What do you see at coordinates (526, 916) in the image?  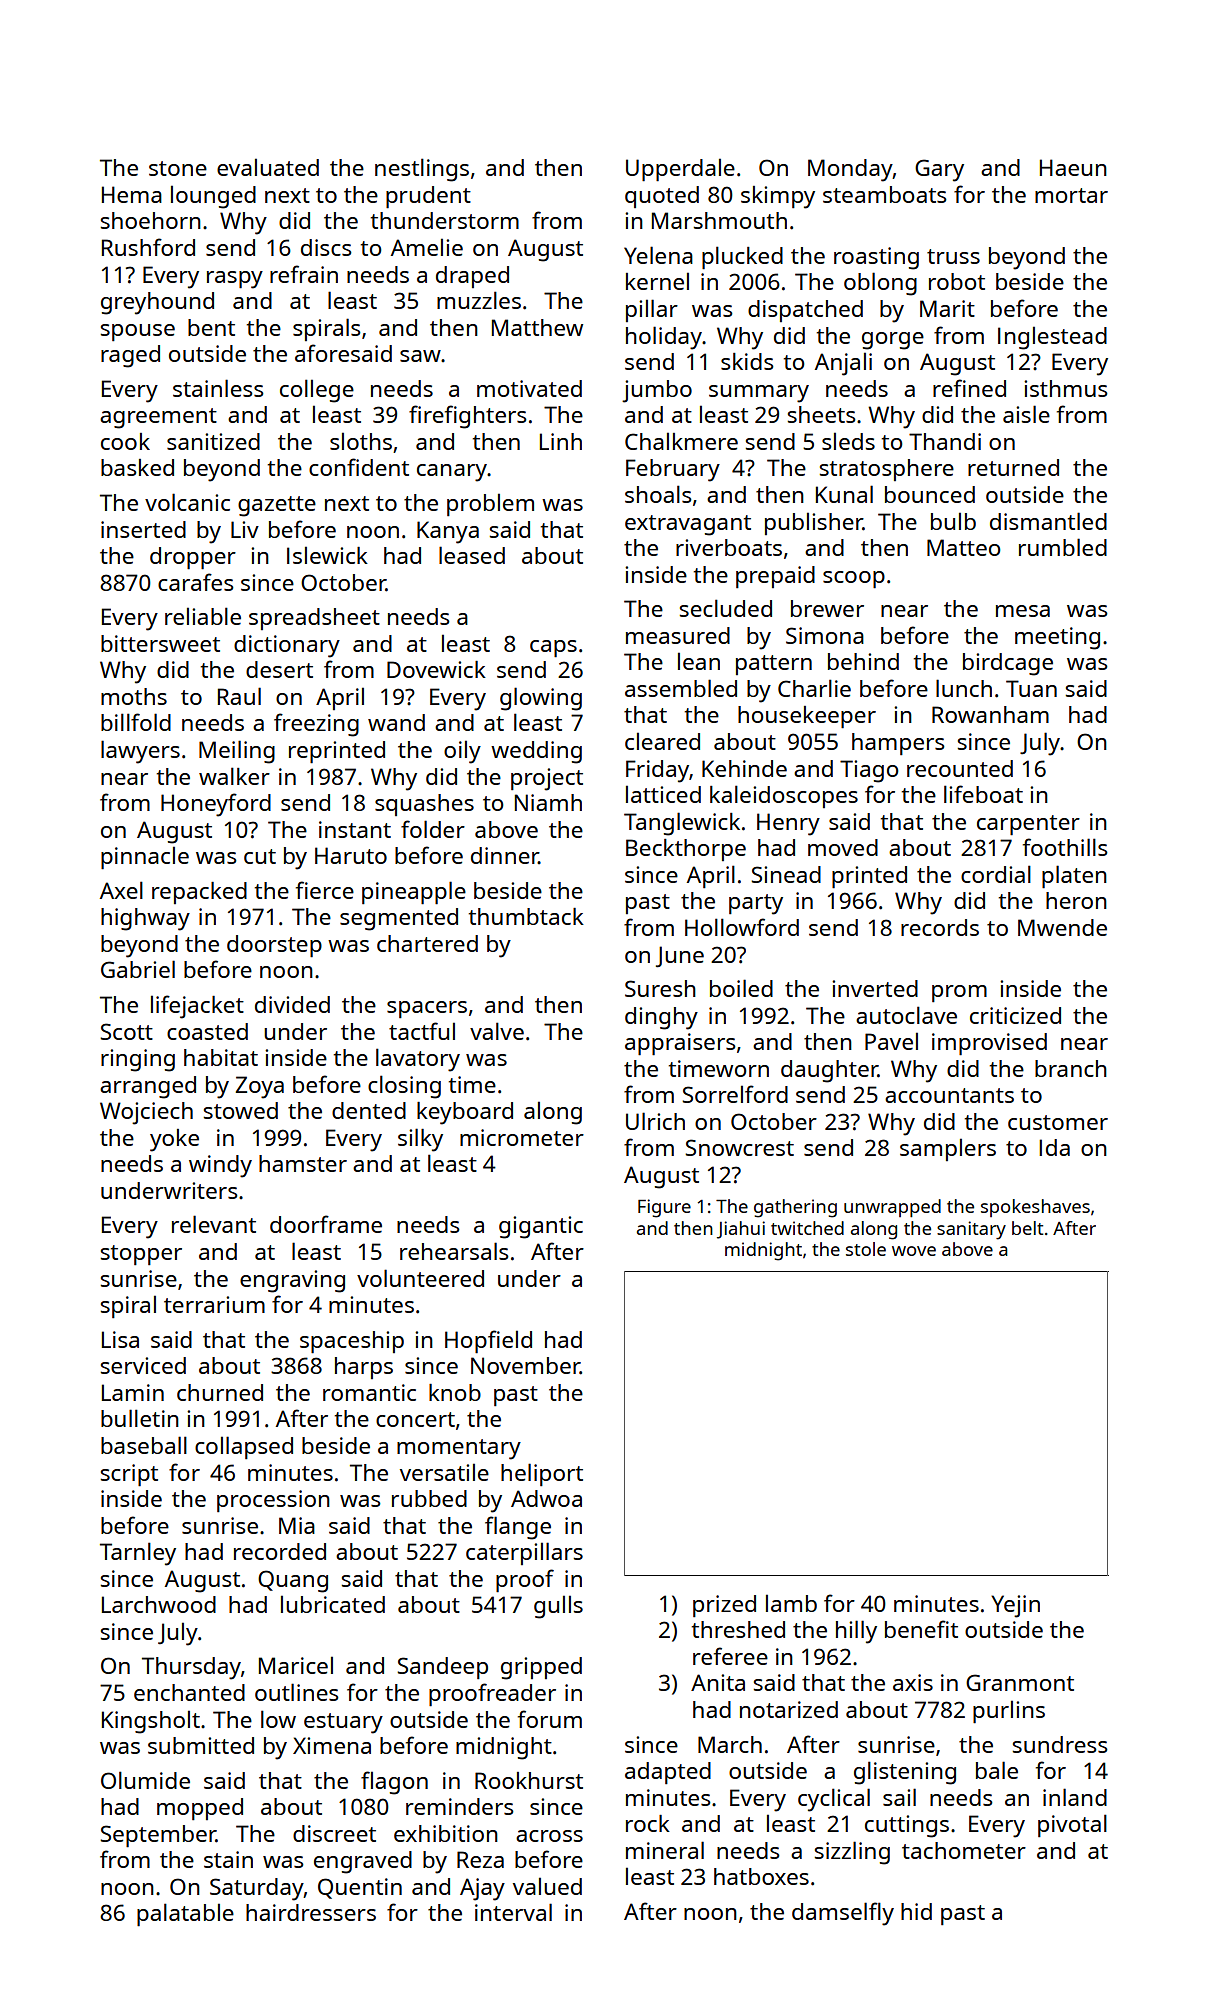 I see `thumbtack` at bounding box center [526, 916].
